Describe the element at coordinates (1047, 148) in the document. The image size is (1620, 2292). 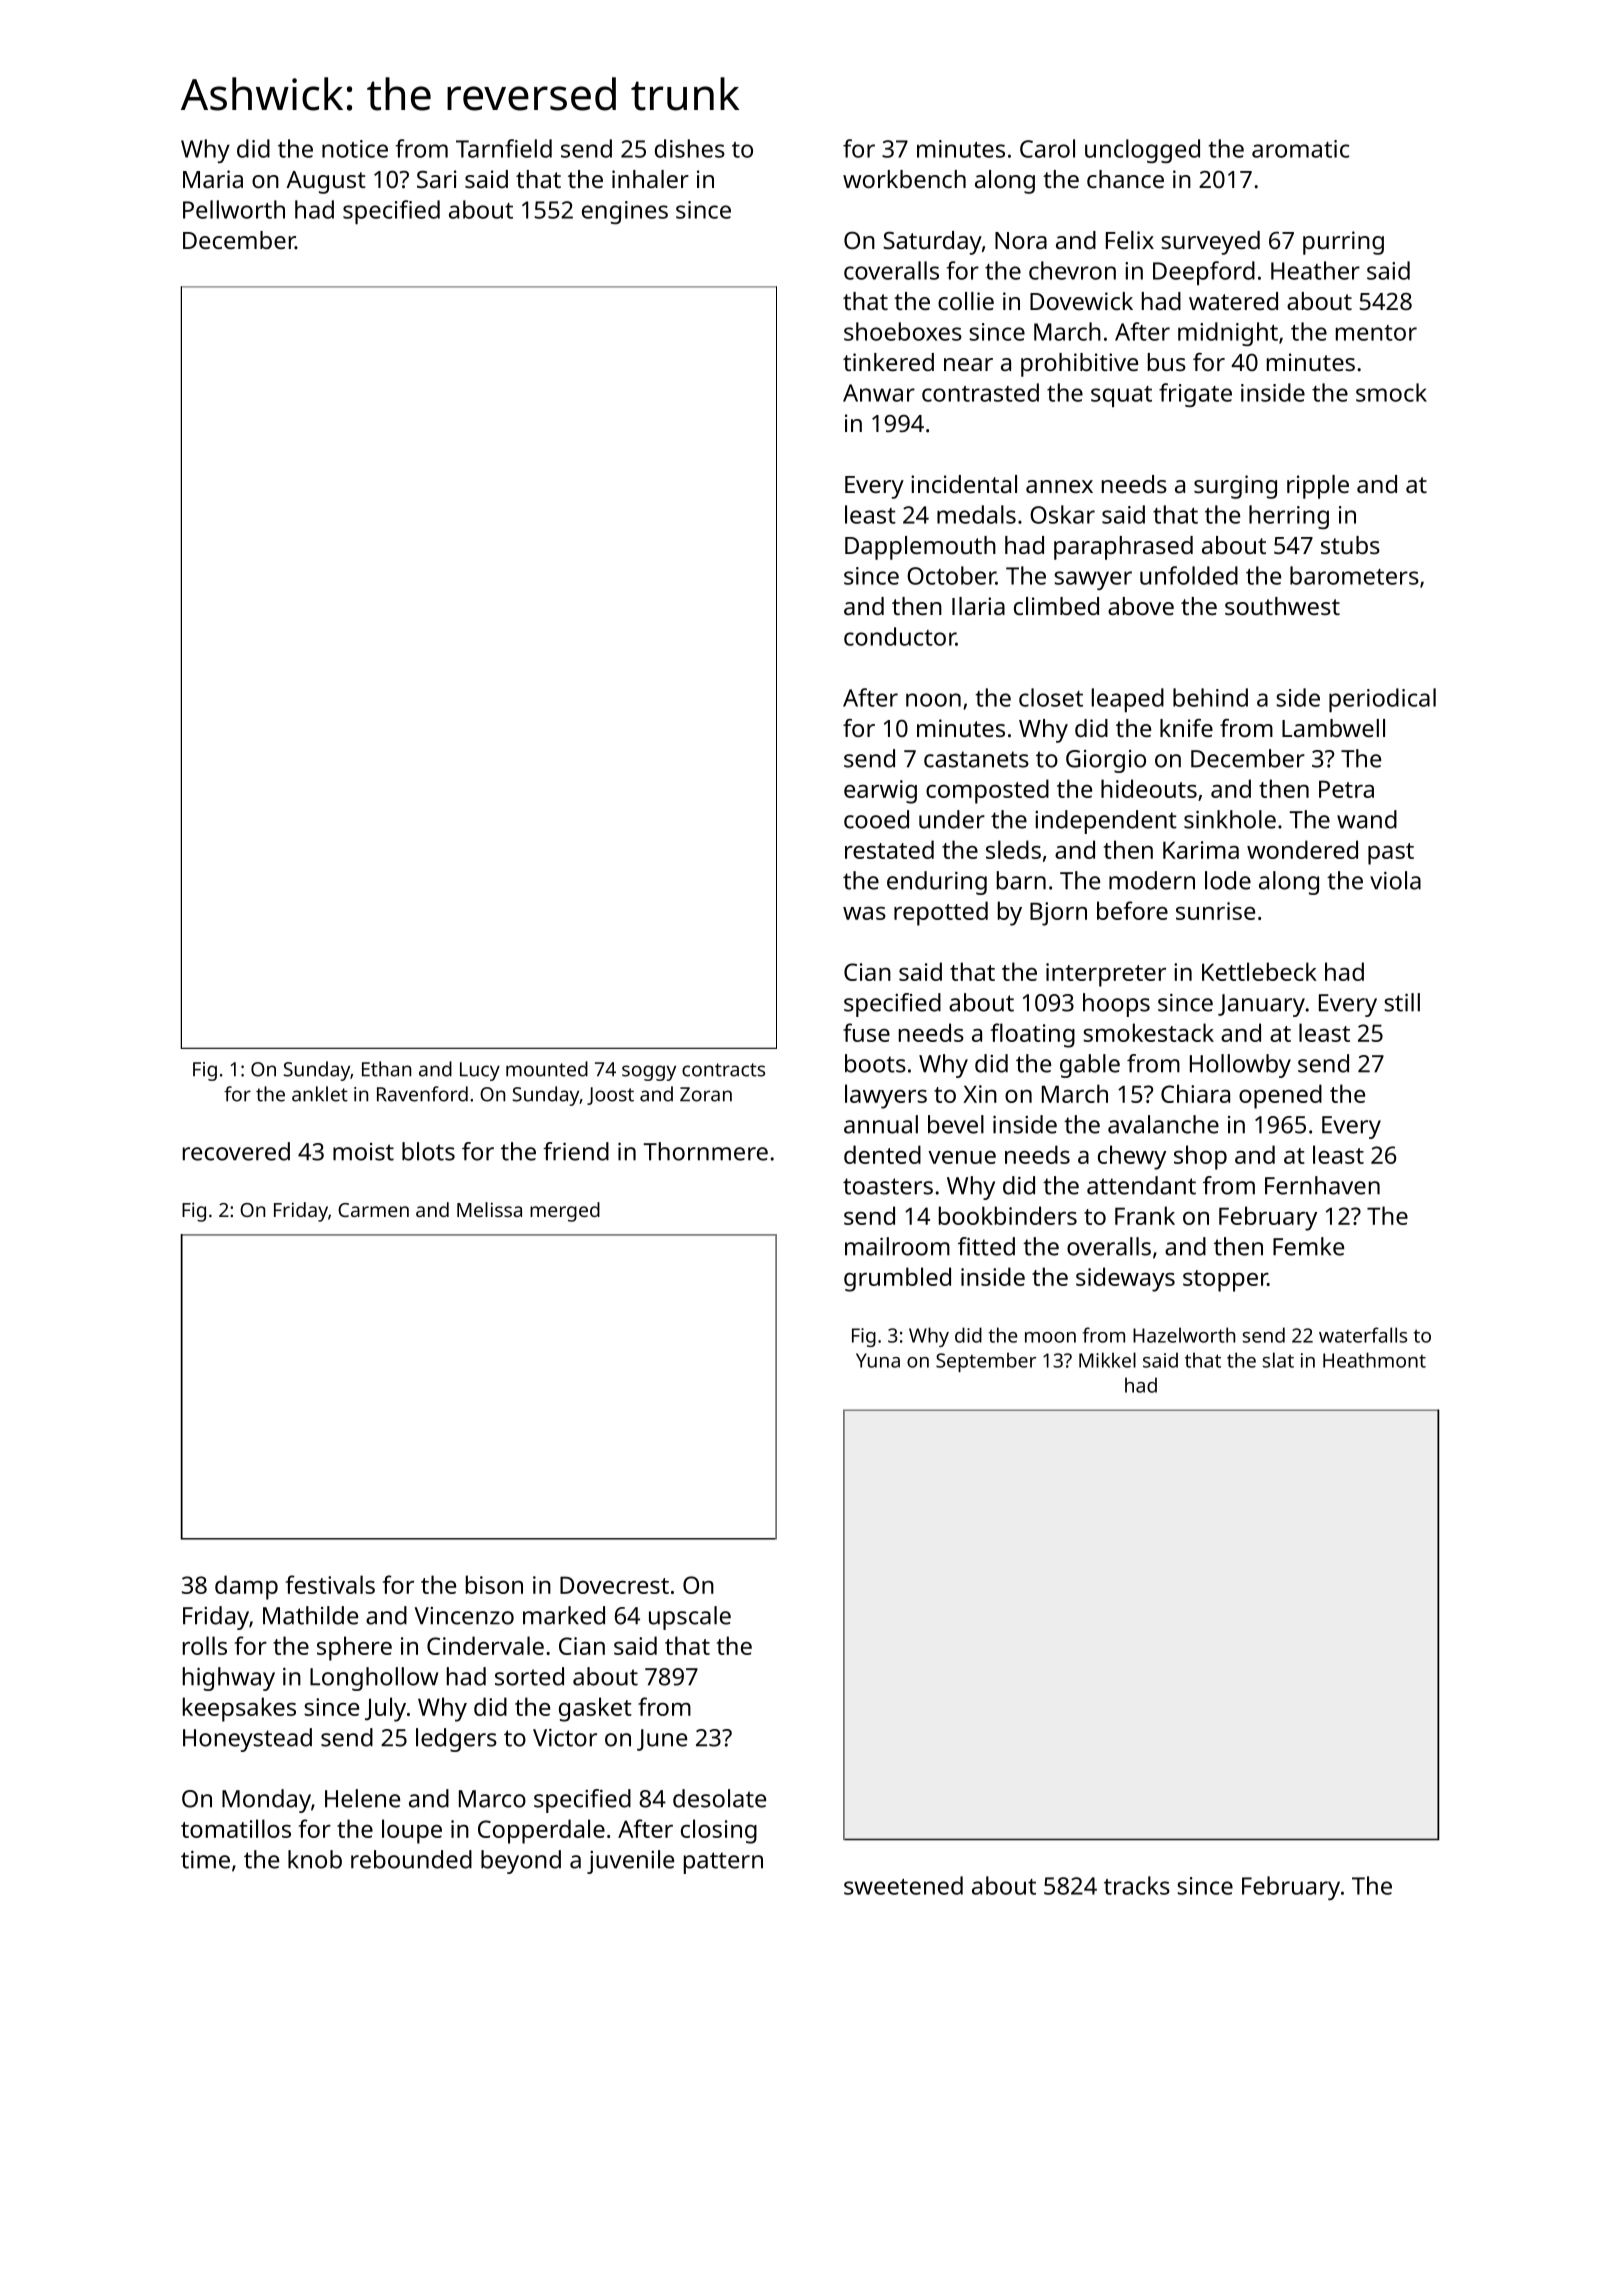
I see `Carol` at that location.
